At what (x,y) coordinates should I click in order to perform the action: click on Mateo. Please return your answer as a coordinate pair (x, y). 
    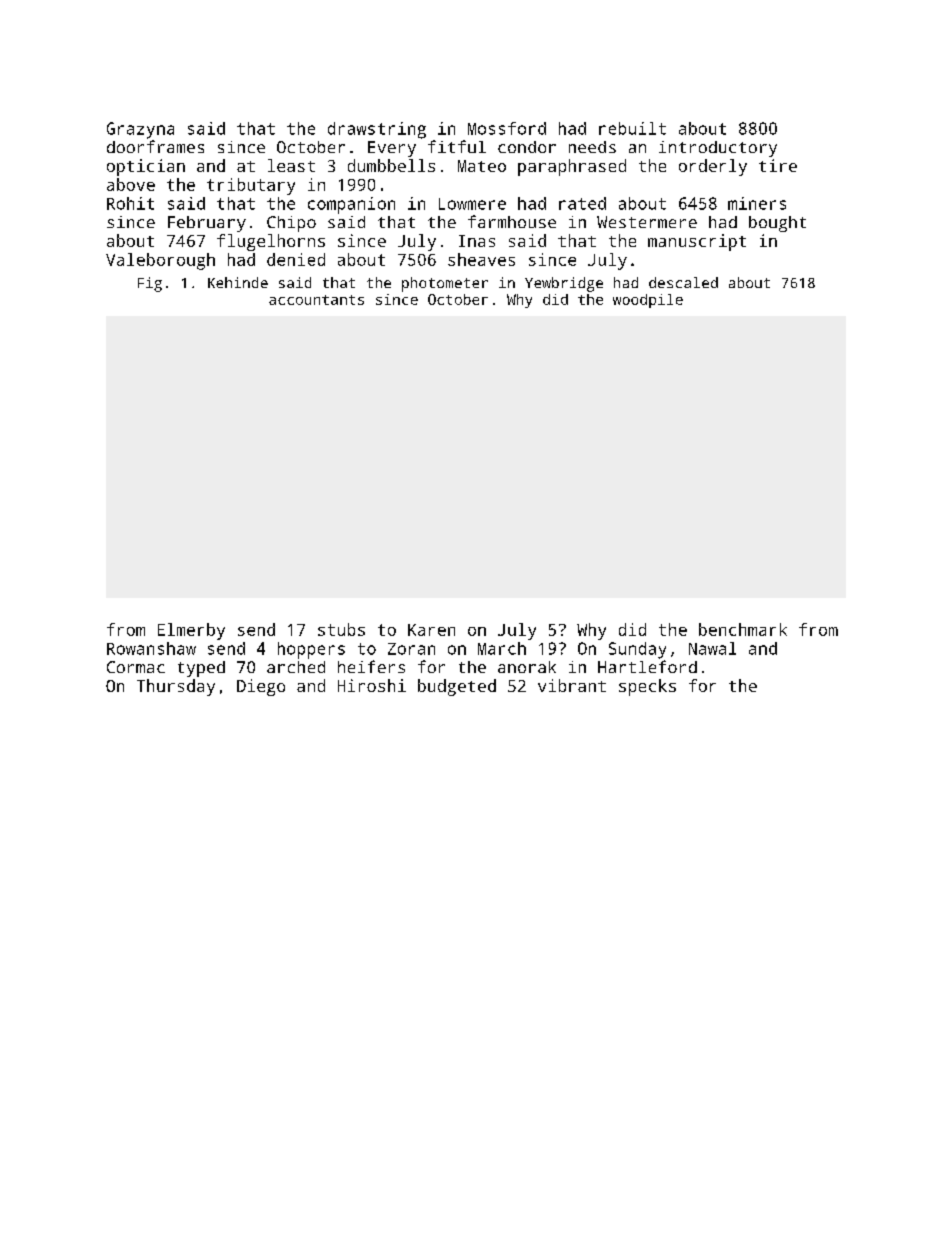
    Looking at the image, I should click on (482, 166).
